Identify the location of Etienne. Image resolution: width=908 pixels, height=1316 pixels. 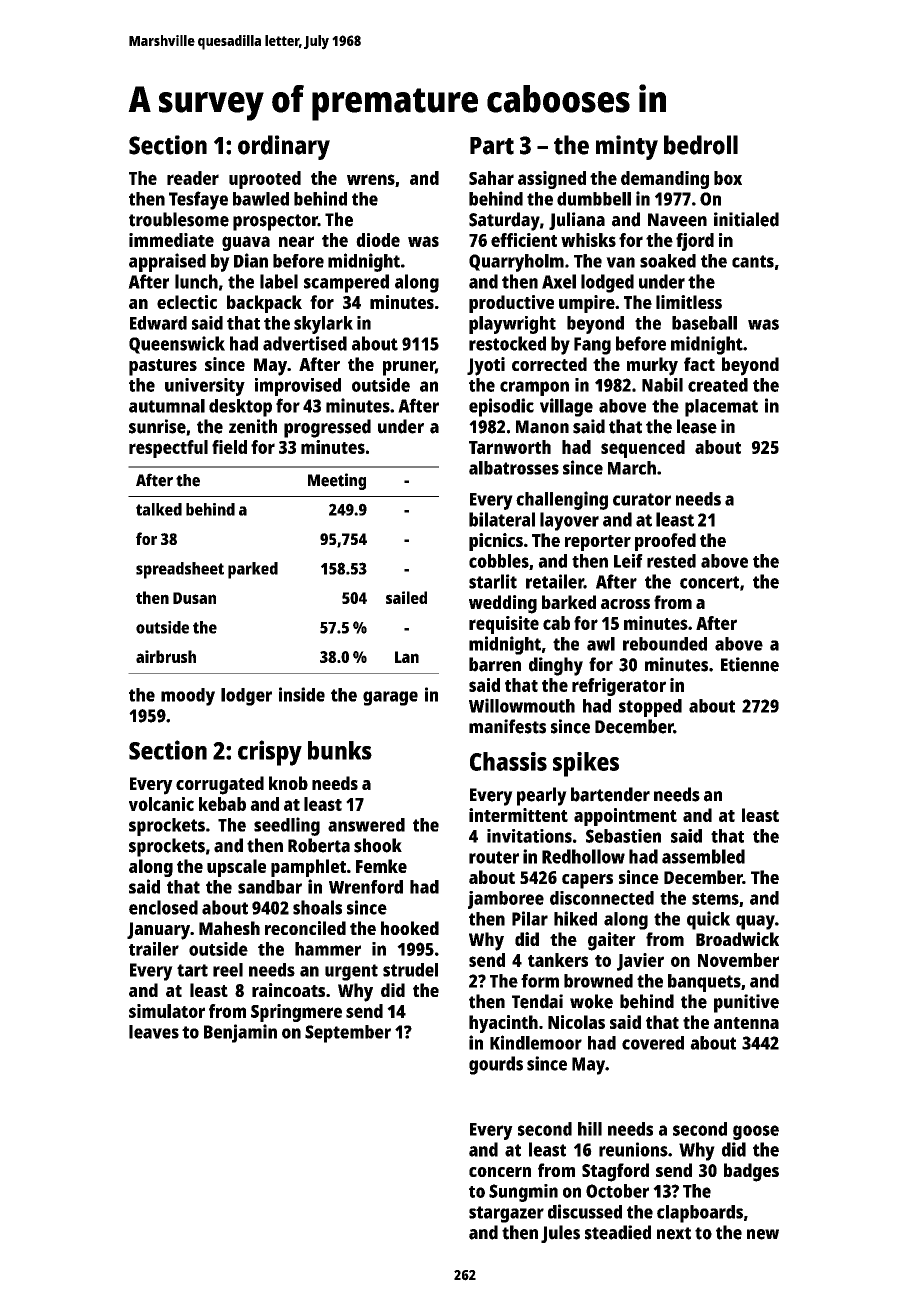
(750, 664).
